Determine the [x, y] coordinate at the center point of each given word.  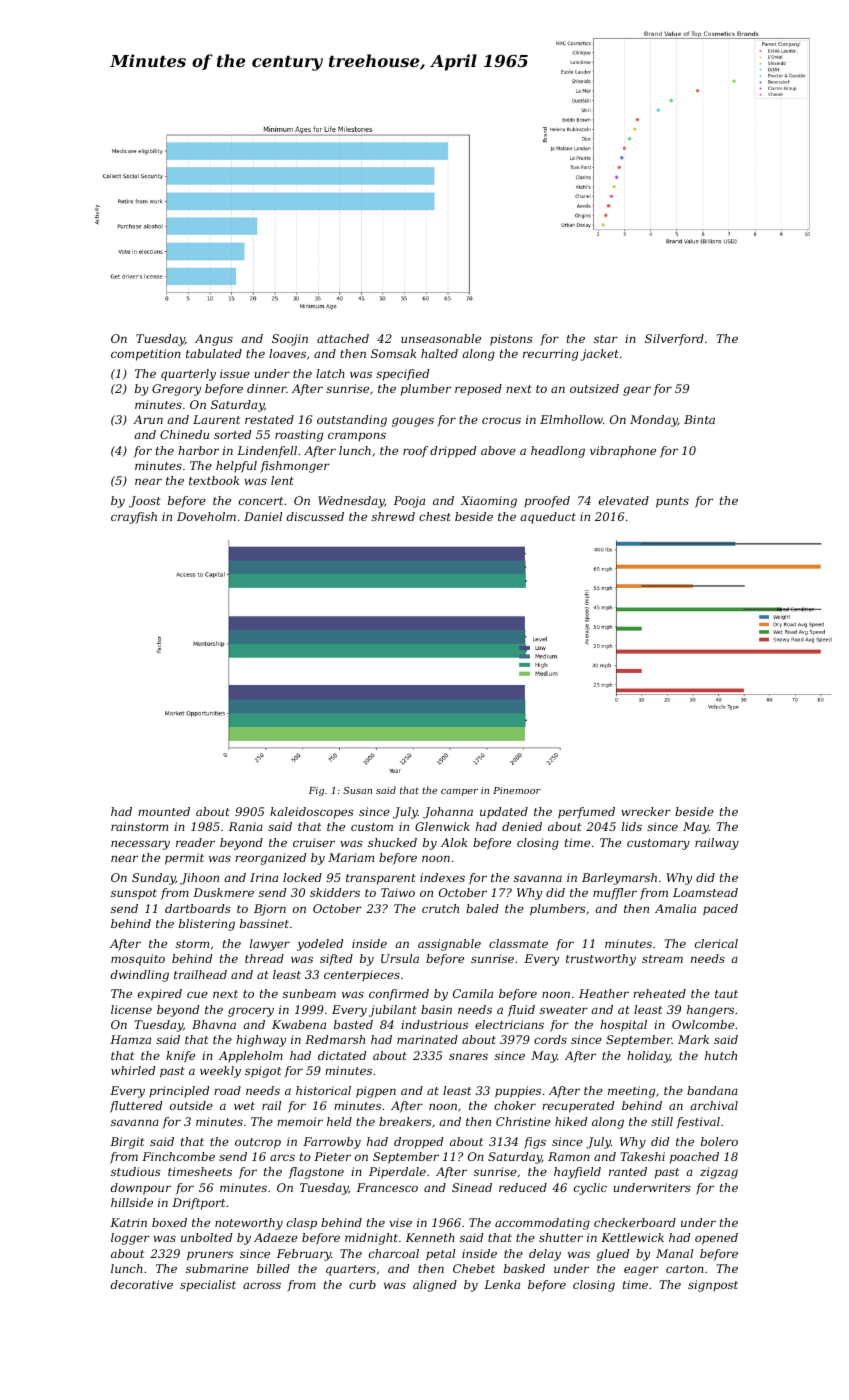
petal [440, 1255]
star [606, 339]
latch [330, 373]
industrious [434, 1024]
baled [482, 908]
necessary [140, 845]
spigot [263, 1072]
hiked [571, 1121]
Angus [214, 340]
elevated [624, 500]
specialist [208, 1286]
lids [632, 826]
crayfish [134, 518]
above [498, 450]
